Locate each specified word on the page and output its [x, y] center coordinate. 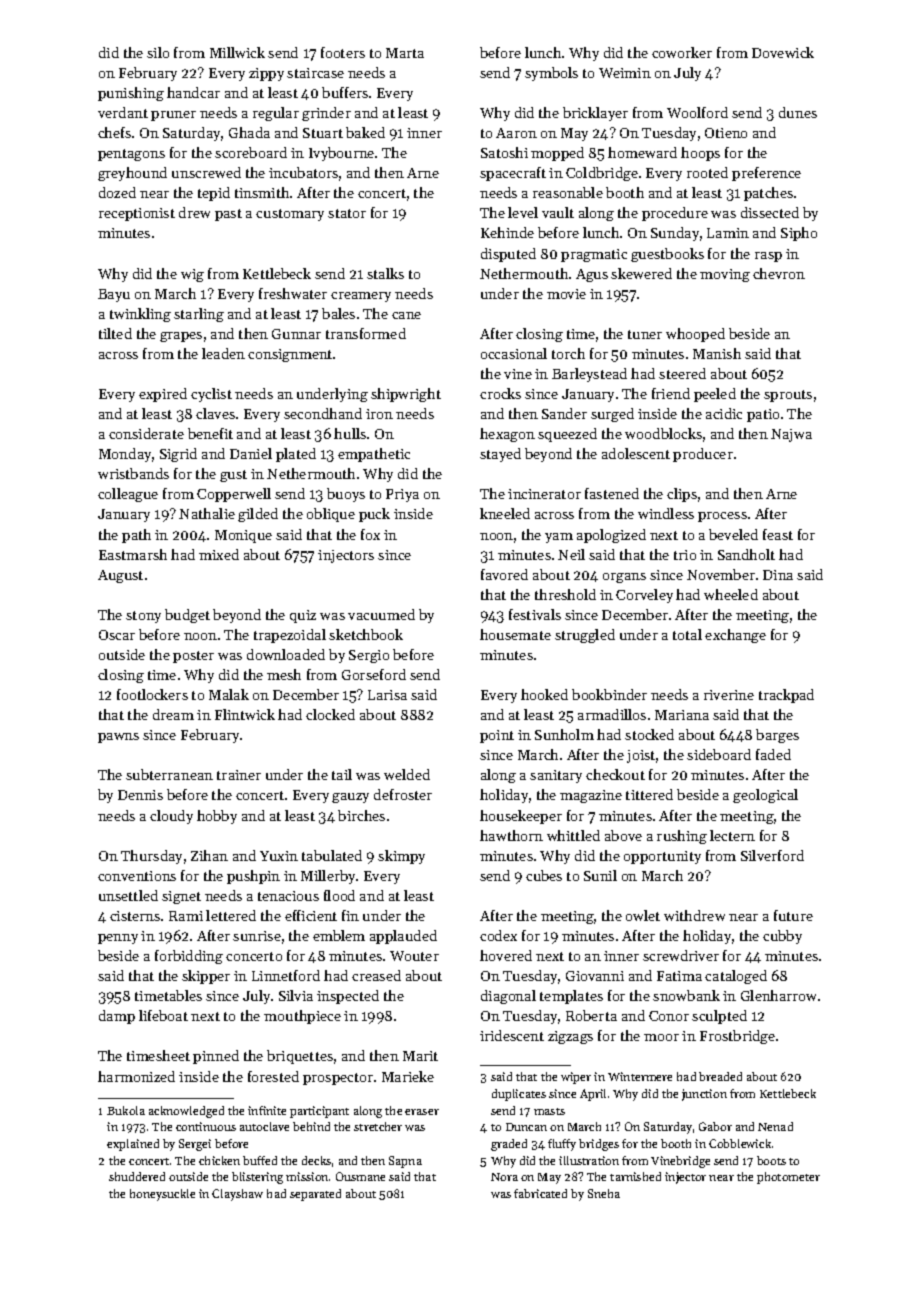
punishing [131, 94]
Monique [243, 536]
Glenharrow [778, 995]
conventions [137, 876]
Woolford [697, 112]
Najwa [791, 435]
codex [498, 935]
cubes [544, 875]
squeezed [567, 435]
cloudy [171, 817]
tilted [115, 333]
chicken [219, 1160]
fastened [612, 493]
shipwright [406, 395]
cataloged [736, 977]
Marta [405, 53]
